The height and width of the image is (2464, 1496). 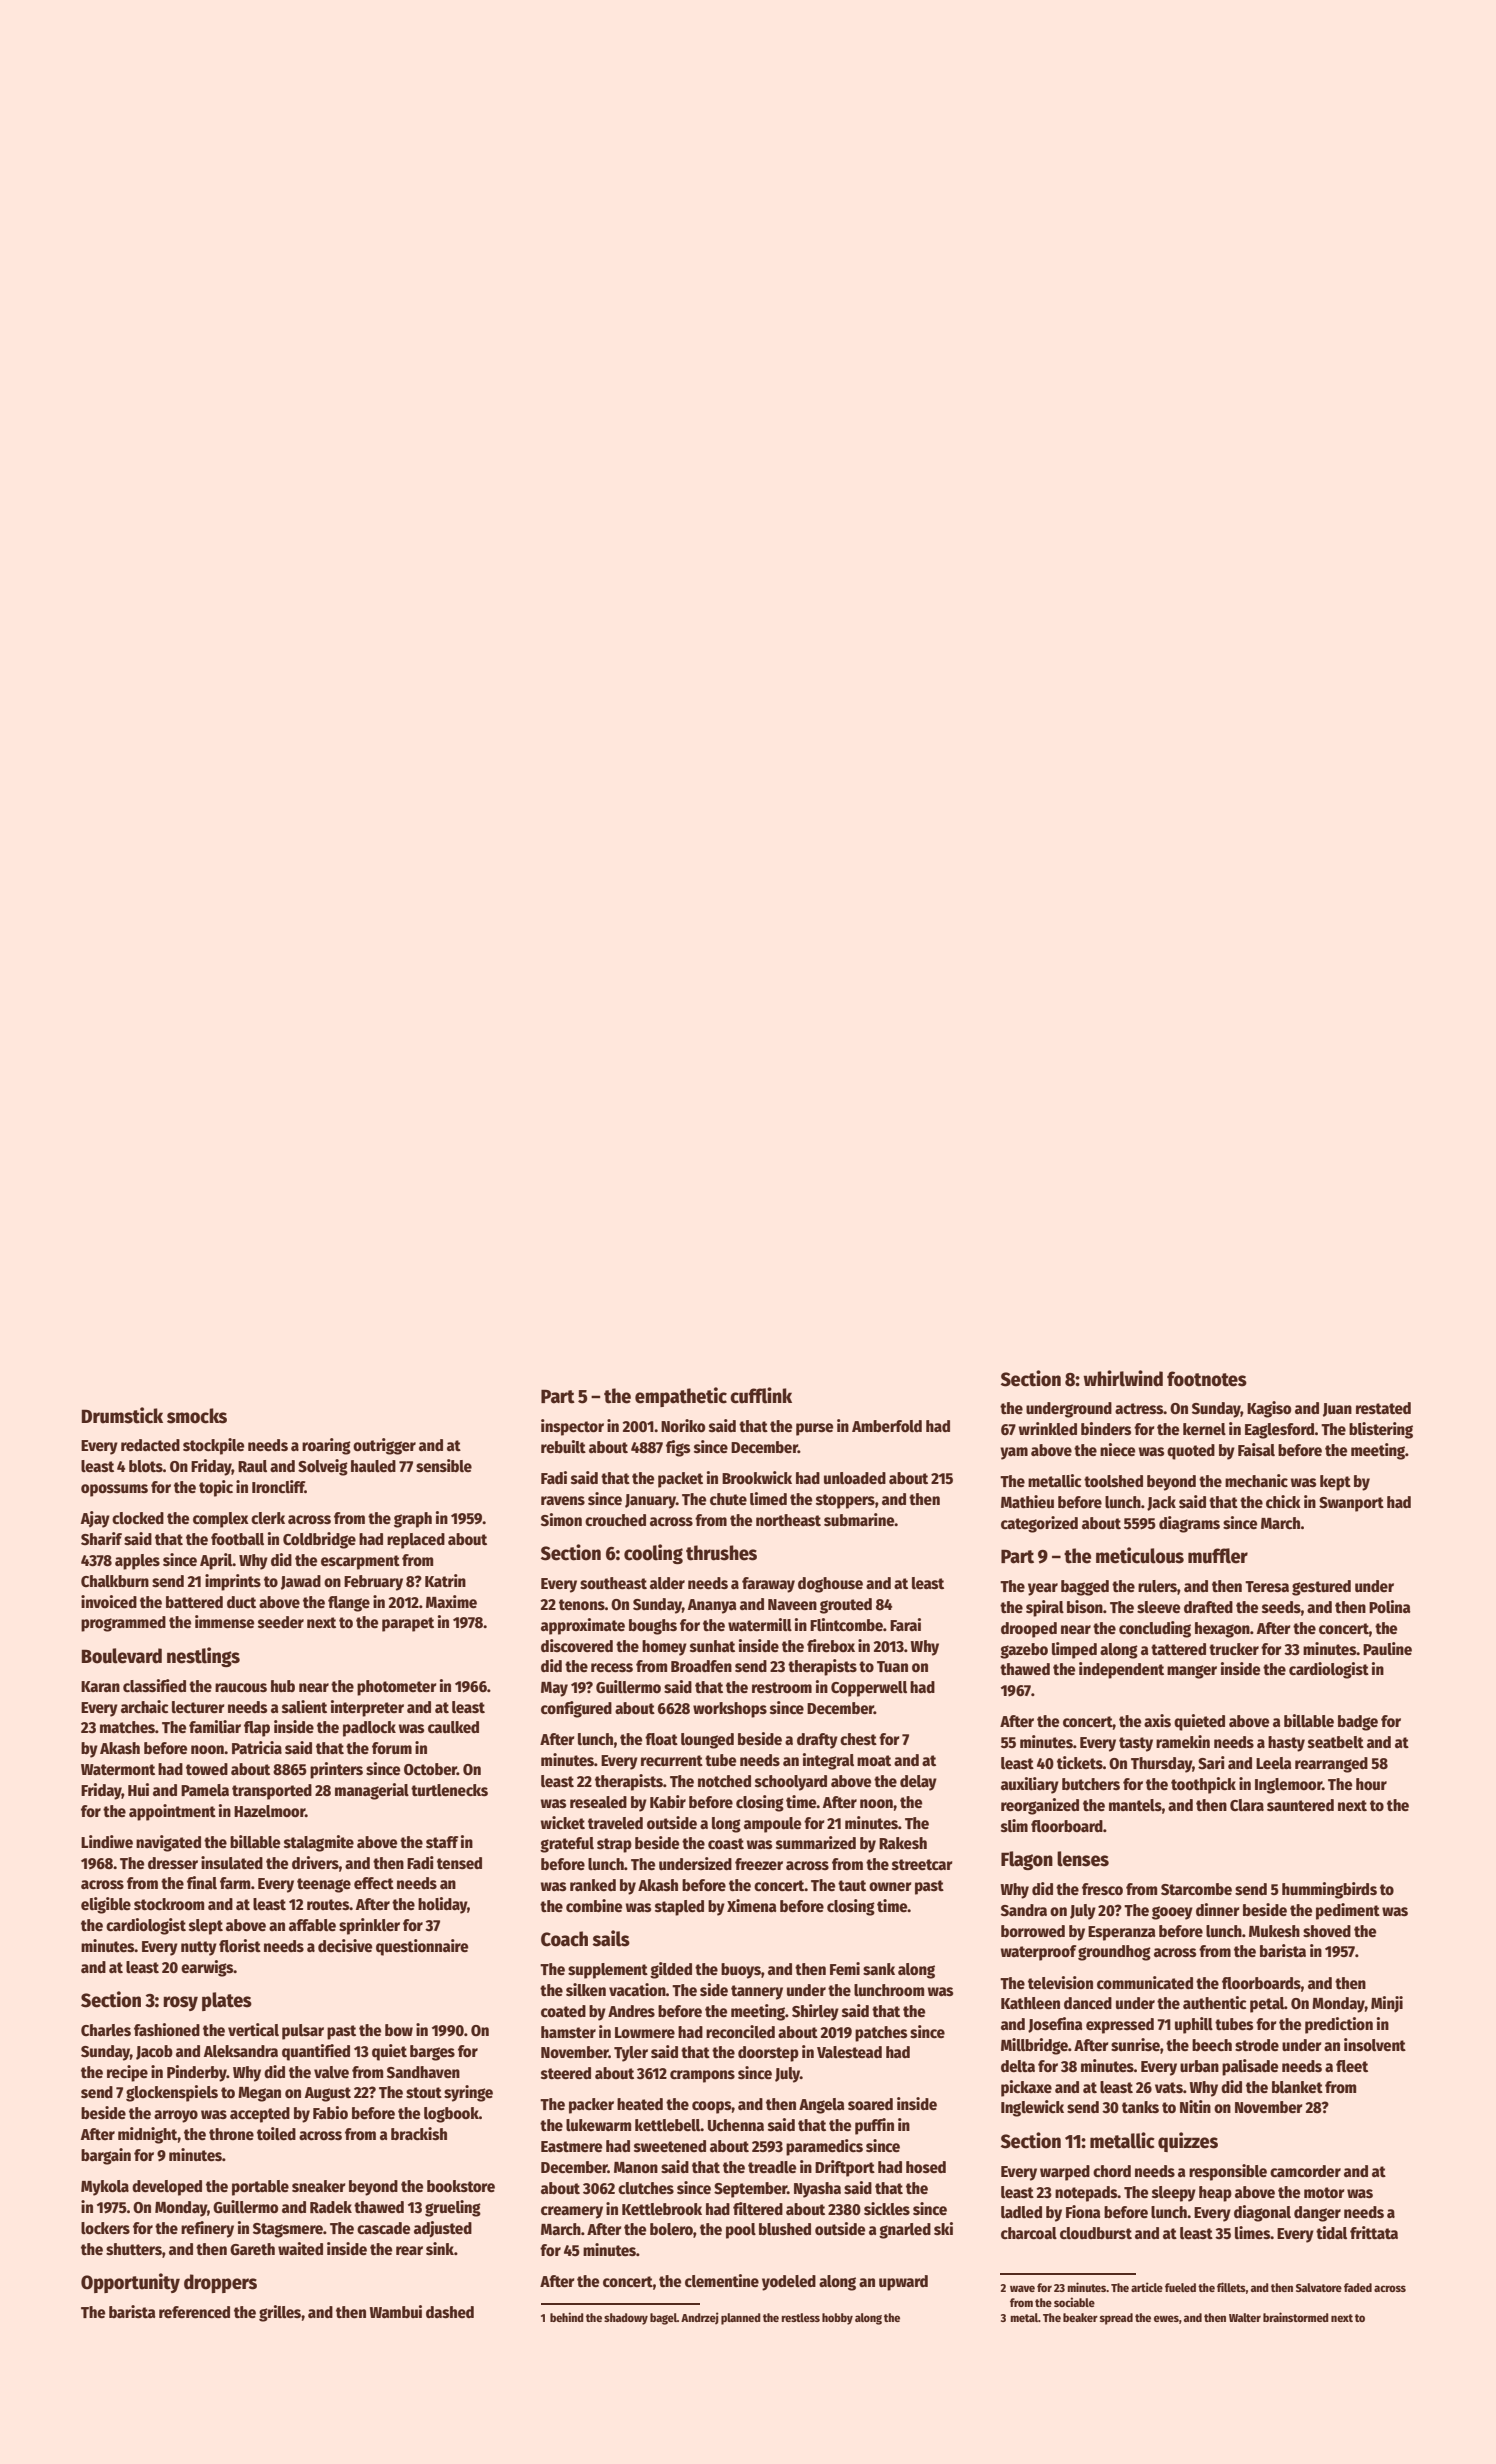 I want to click on cufflink, so click(x=761, y=1395).
